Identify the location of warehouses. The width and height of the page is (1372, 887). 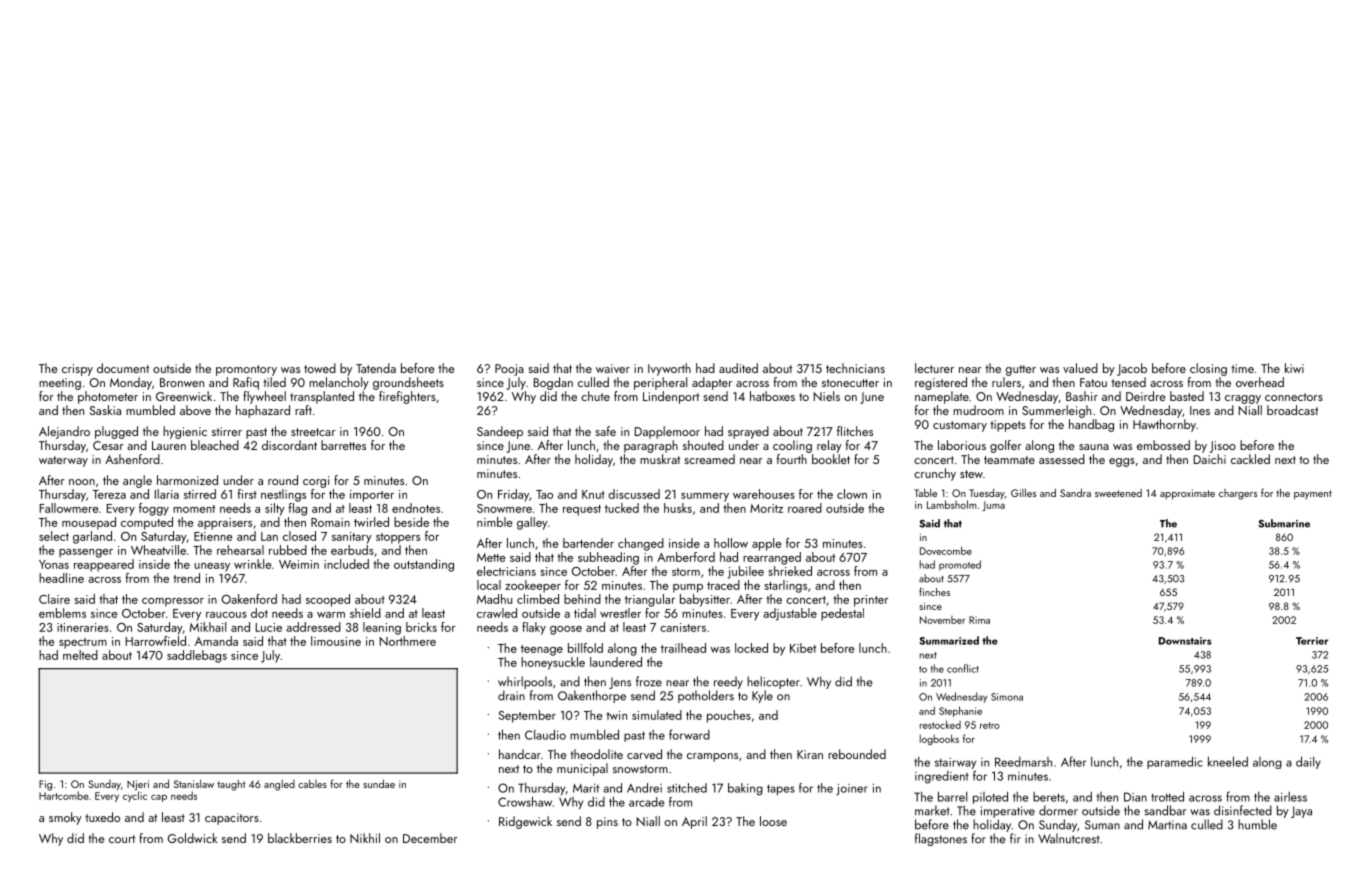
(764, 494).
